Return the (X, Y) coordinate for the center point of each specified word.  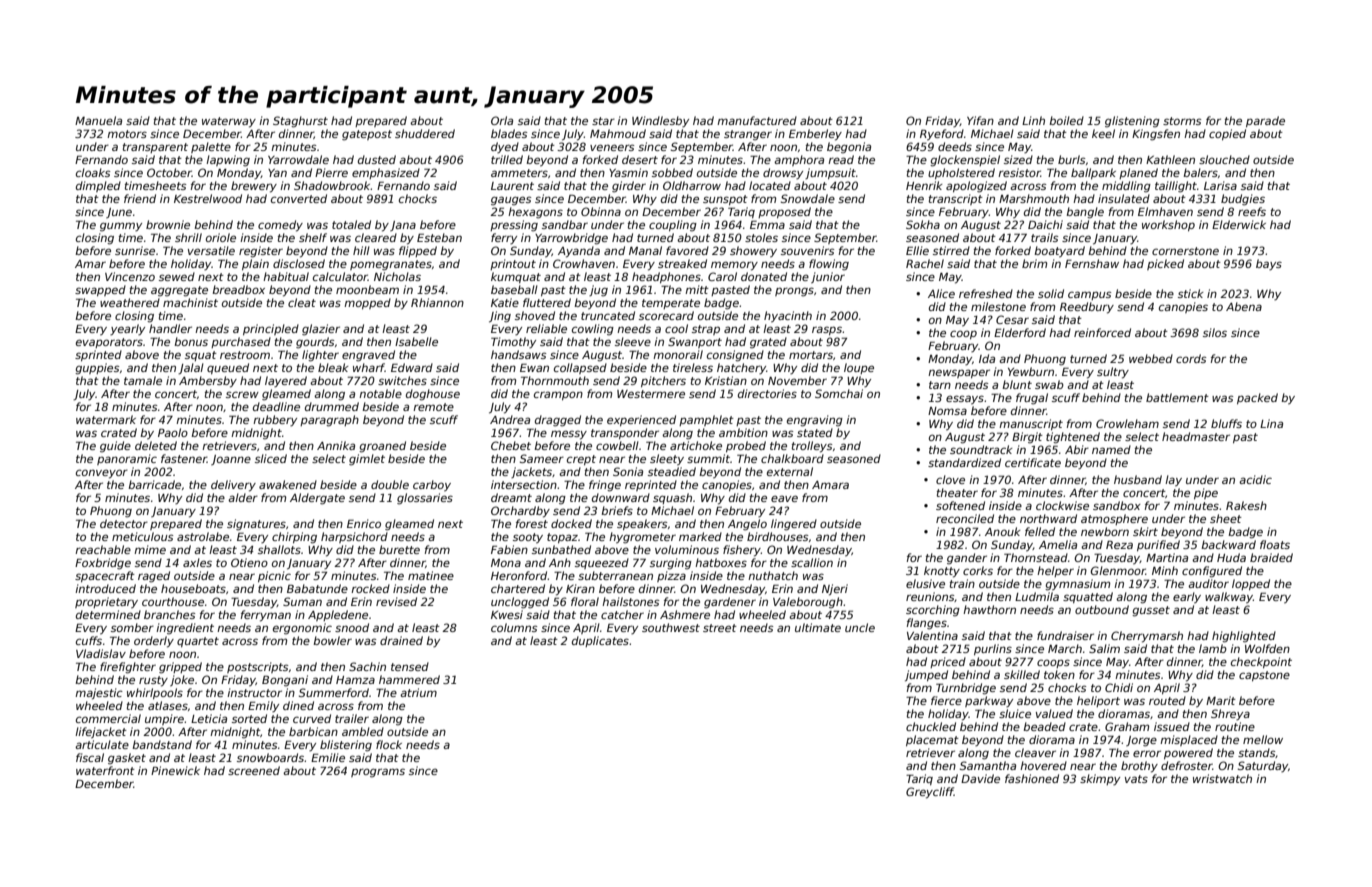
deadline (276, 406)
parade (1265, 121)
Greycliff (930, 793)
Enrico (364, 523)
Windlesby (660, 121)
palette (211, 147)
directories (767, 393)
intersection (524, 484)
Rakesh (1246, 505)
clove (950, 479)
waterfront (105, 770)
